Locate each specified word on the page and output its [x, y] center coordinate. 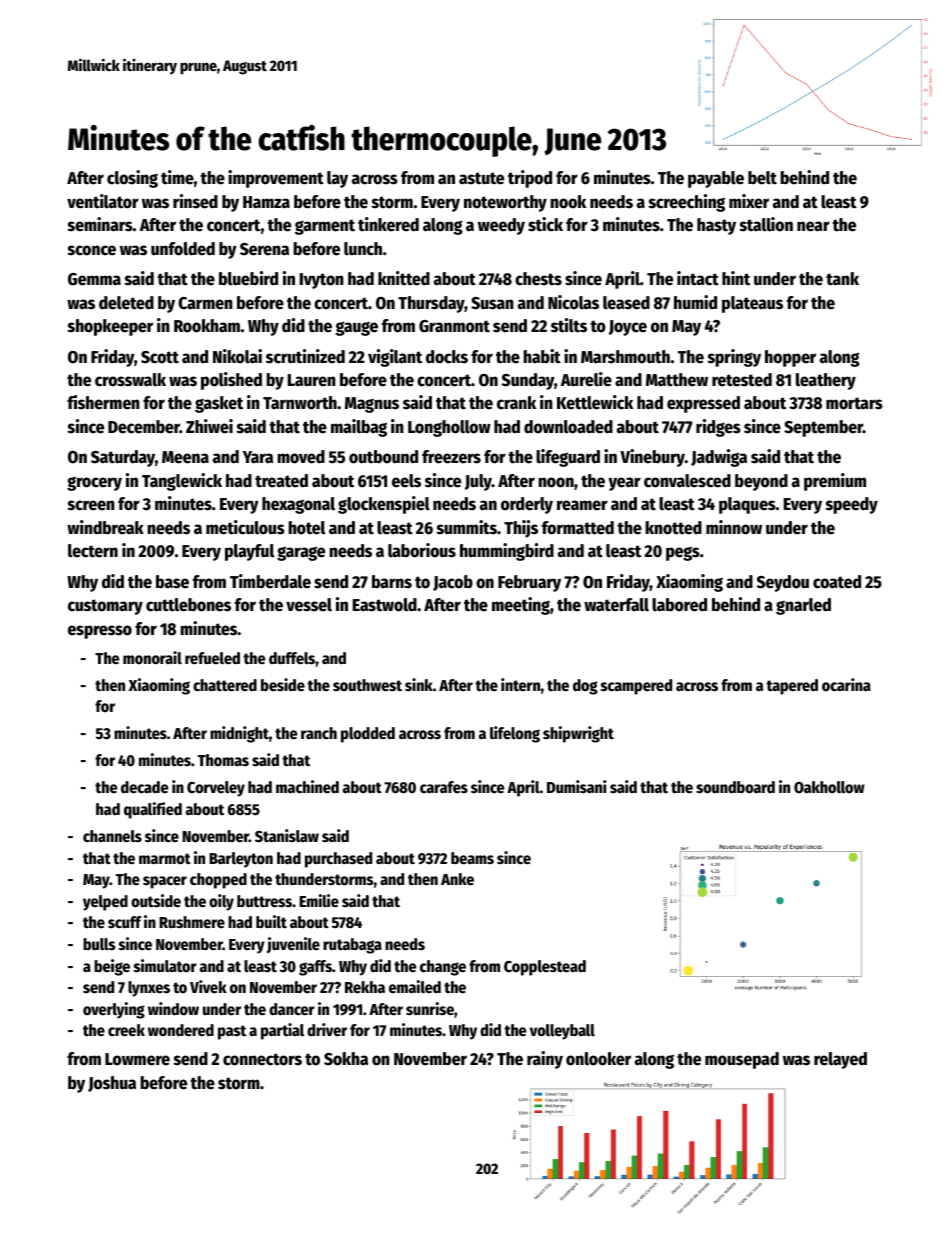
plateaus [752, 304]
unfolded [183, 249]
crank [516, 403]
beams [472, 858]
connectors [262, 1059]
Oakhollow [829, 787]
